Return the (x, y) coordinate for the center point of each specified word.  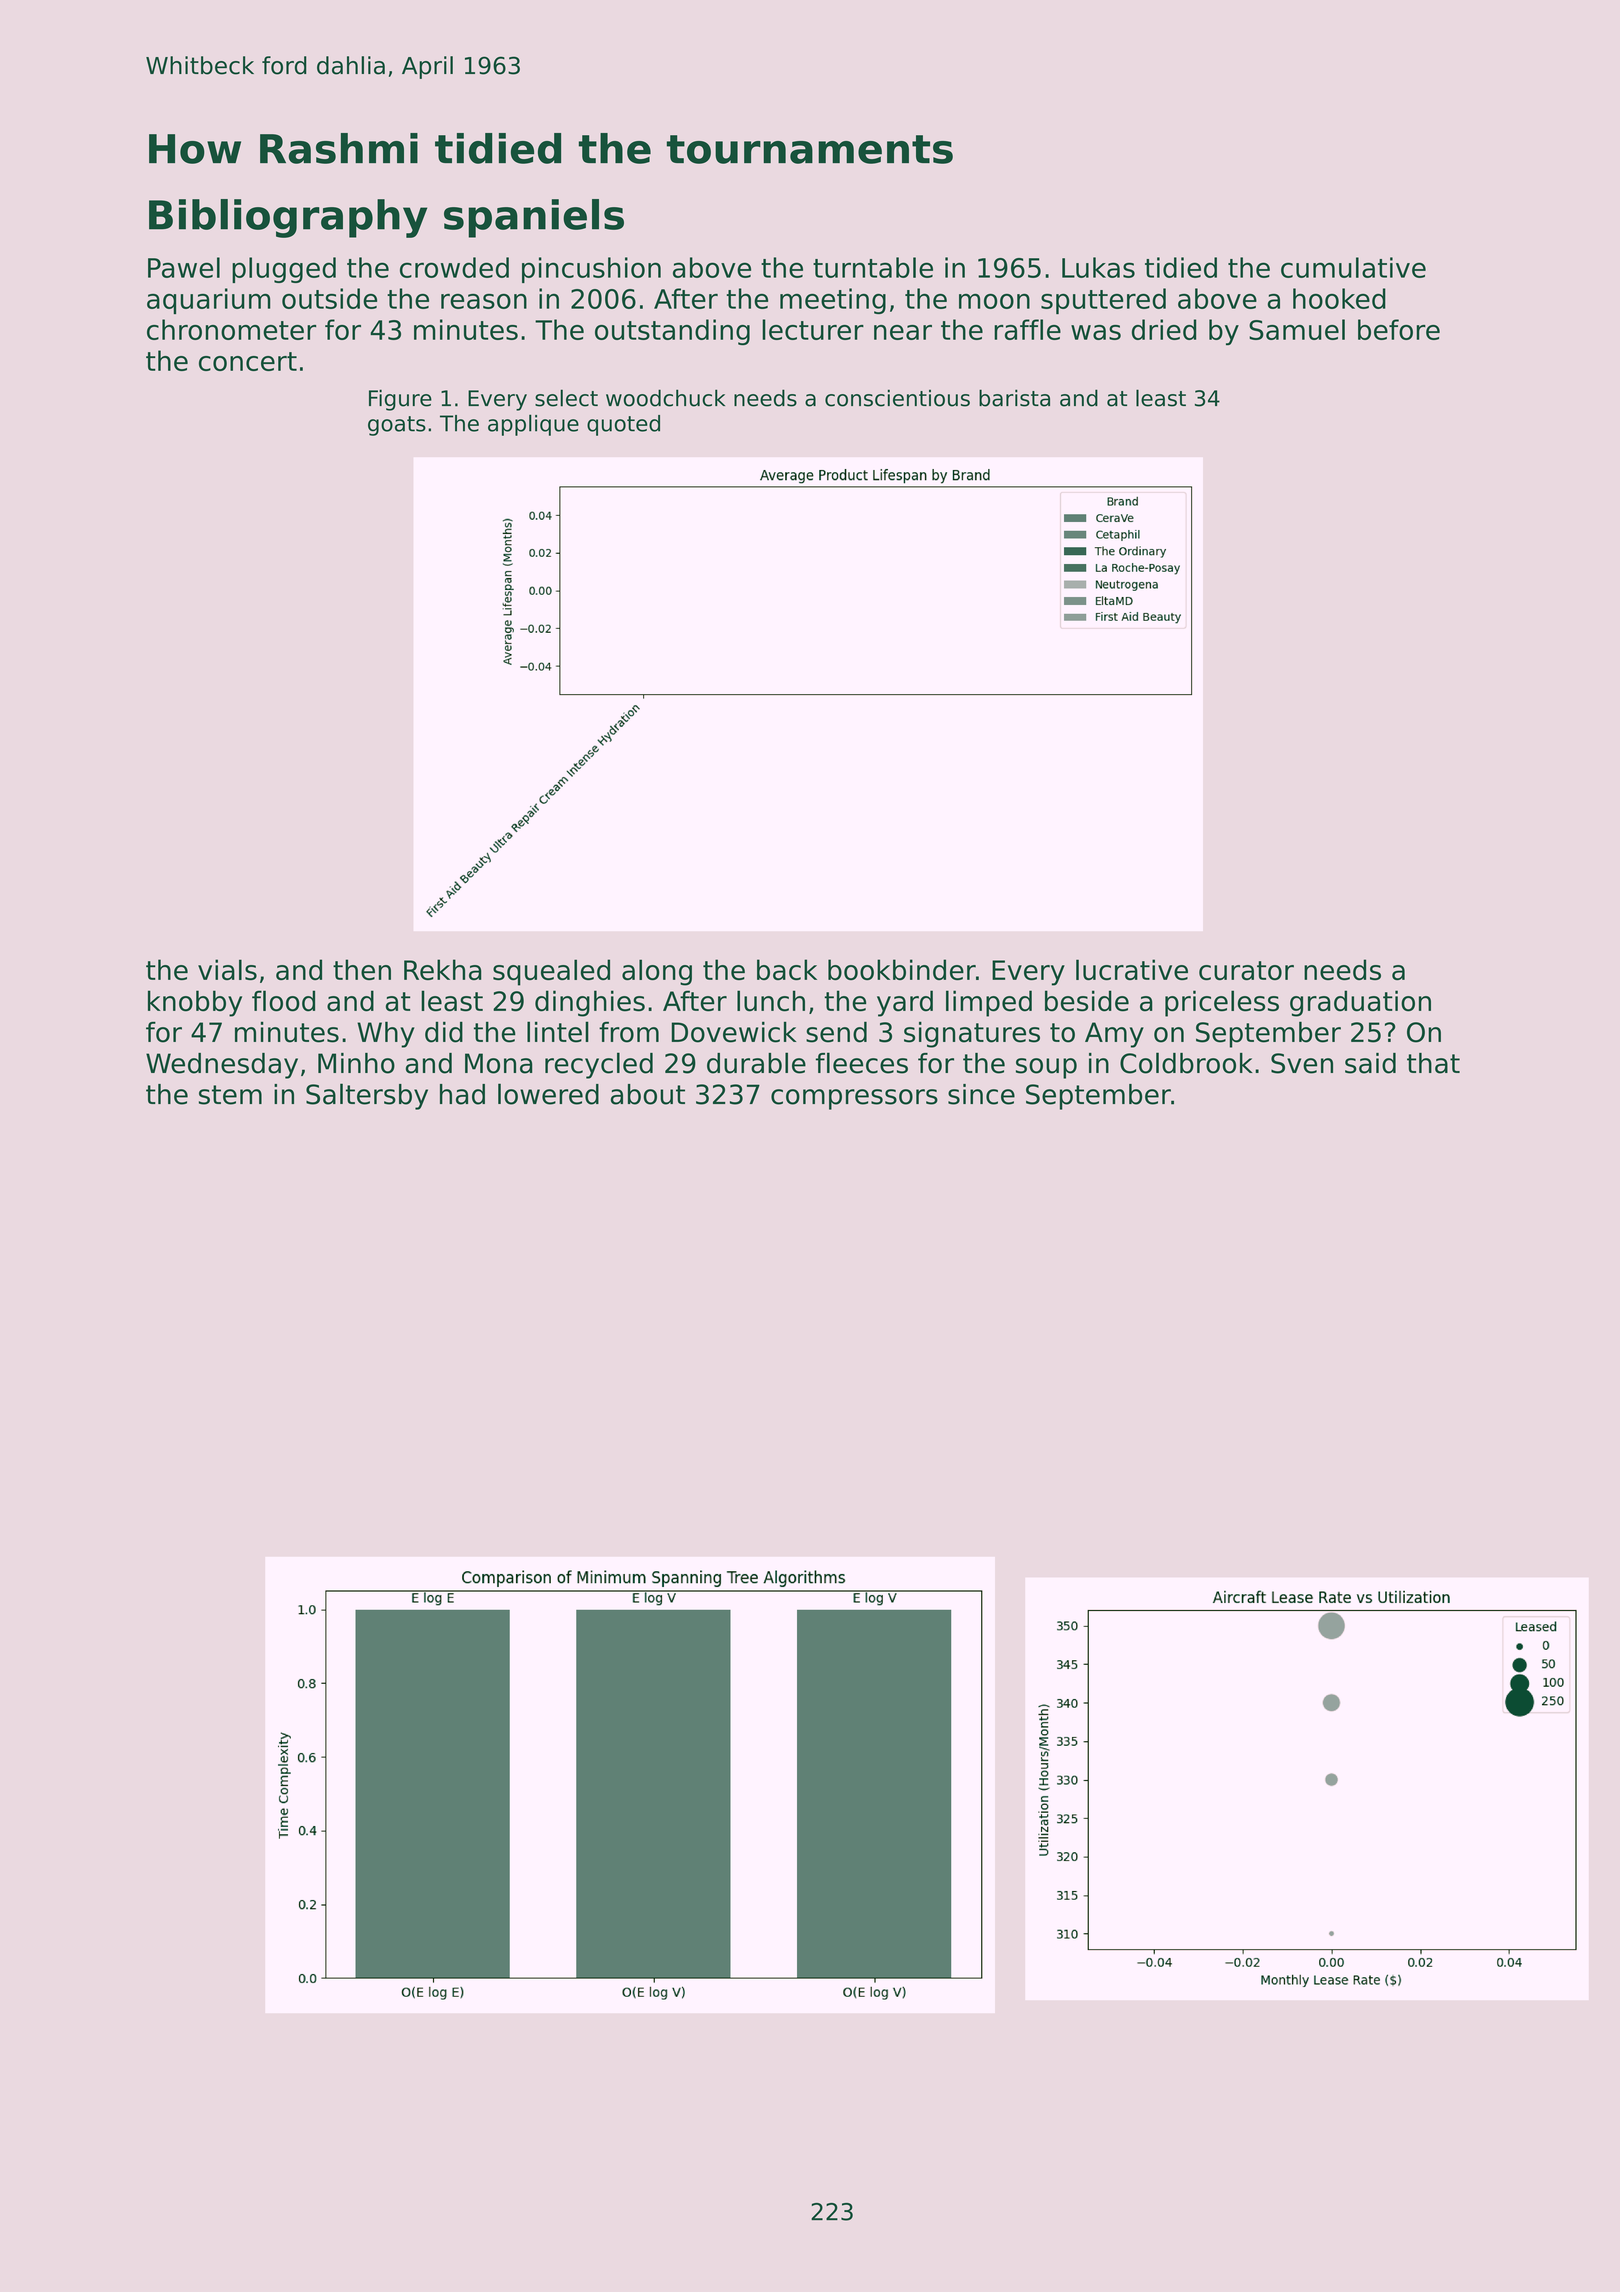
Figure (400, 400)
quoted (623, 425)
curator (1246, 970)
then (362, 969)
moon (994, 301)
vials (227, 969)
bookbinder (902, 969)
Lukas (1098, 267)
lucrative (1132, 969)
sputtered (1103, 301)
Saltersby (367, 1096)
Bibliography (288, 218)
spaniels (534, 218)
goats (397, 426)
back (787, 969)
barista (1014, 398)
